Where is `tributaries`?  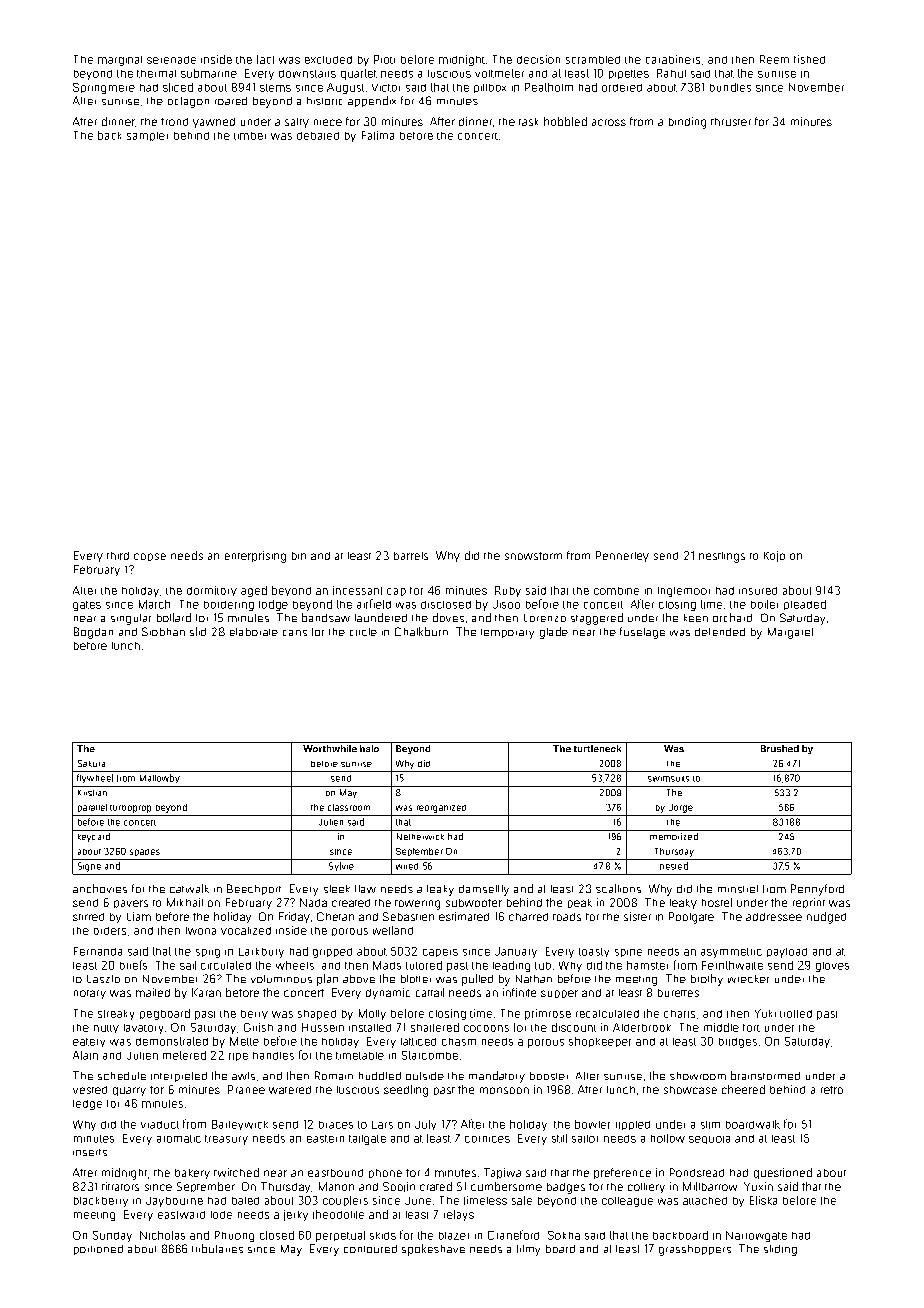 tributaries is located at coordinates (217, 1248).
